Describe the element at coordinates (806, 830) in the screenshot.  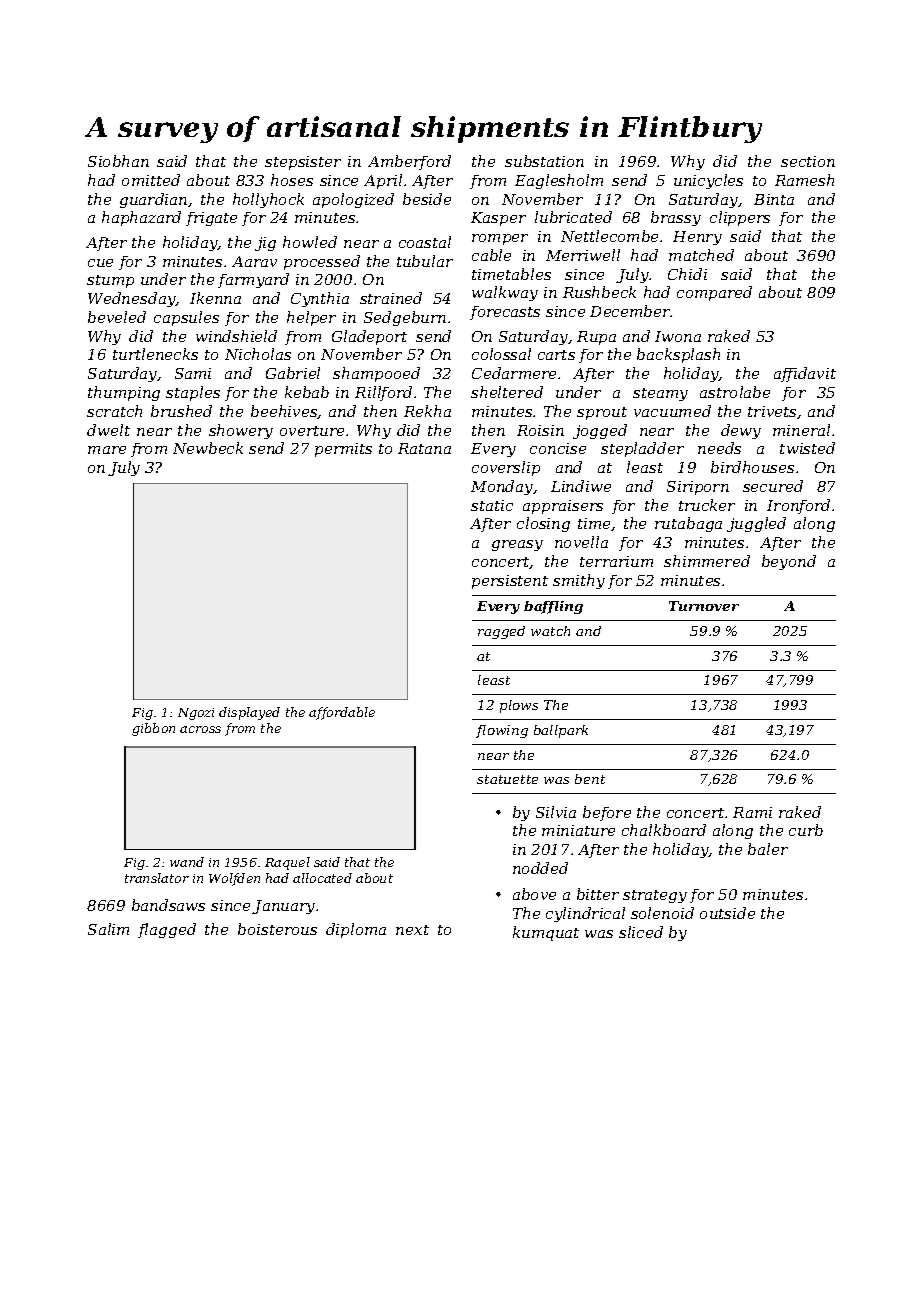
I see `curb` at that location.
